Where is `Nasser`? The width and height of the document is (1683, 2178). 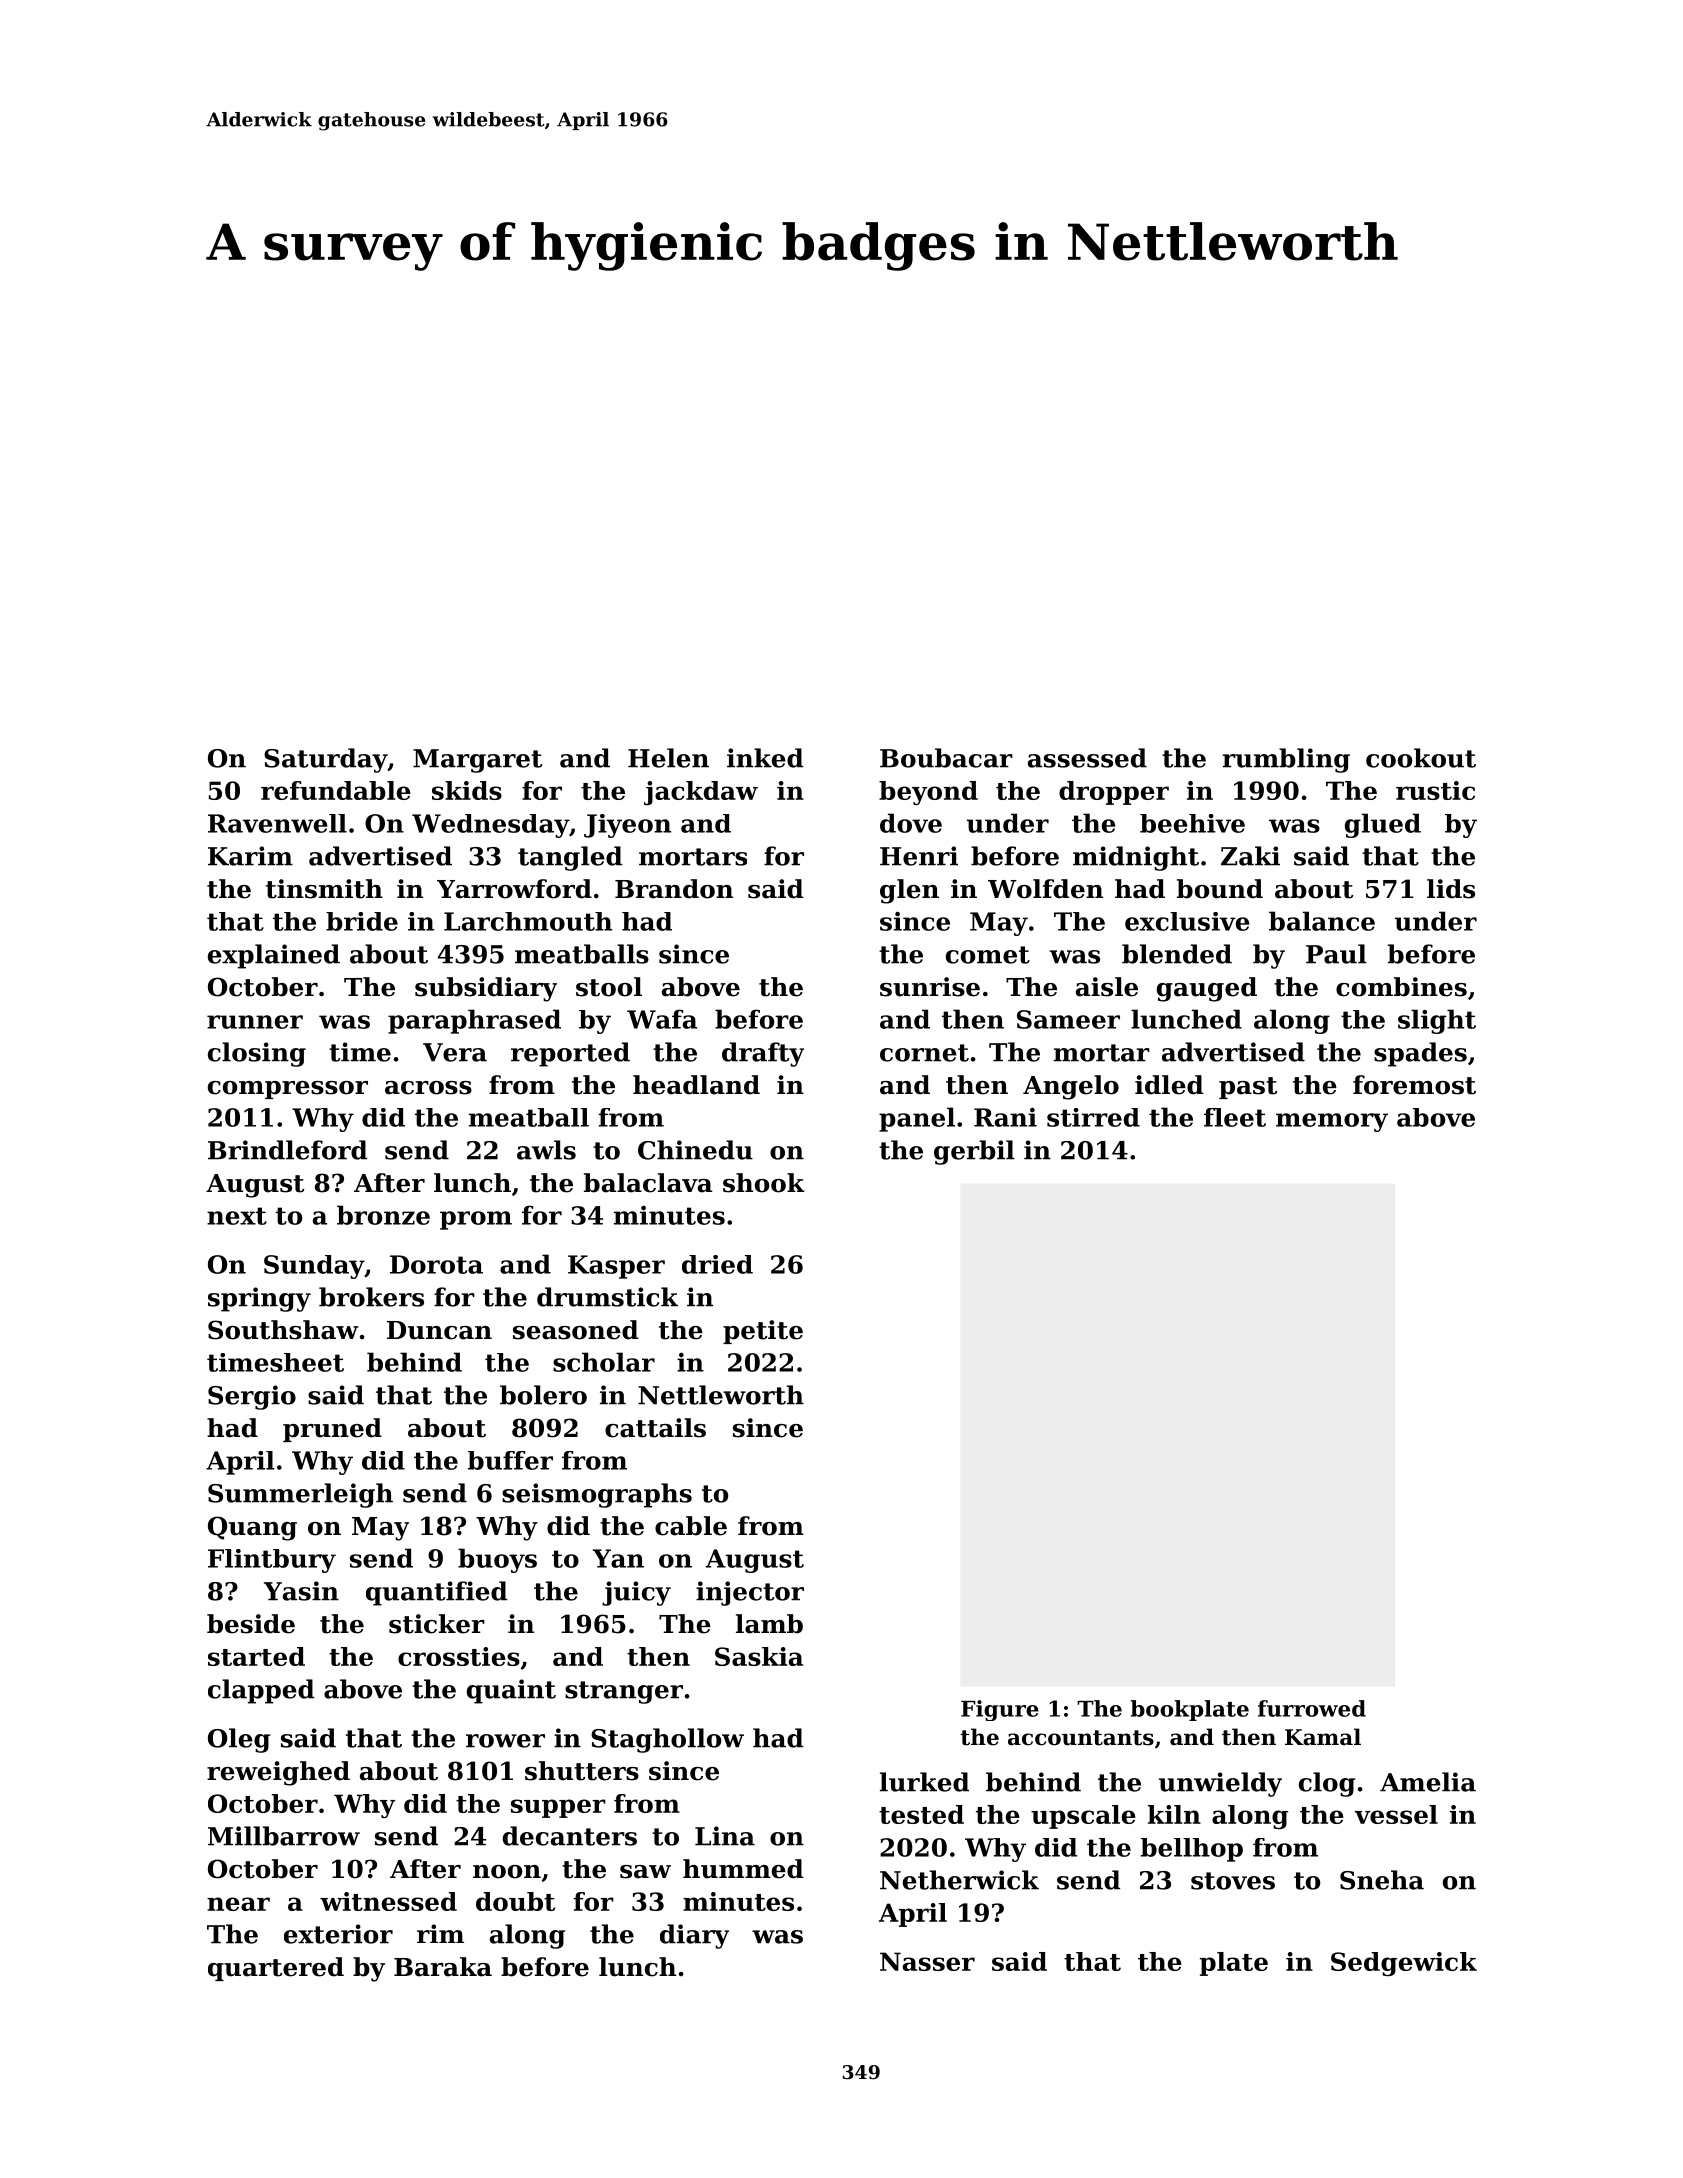 Nasser is located at coordinates (927, 1961).
